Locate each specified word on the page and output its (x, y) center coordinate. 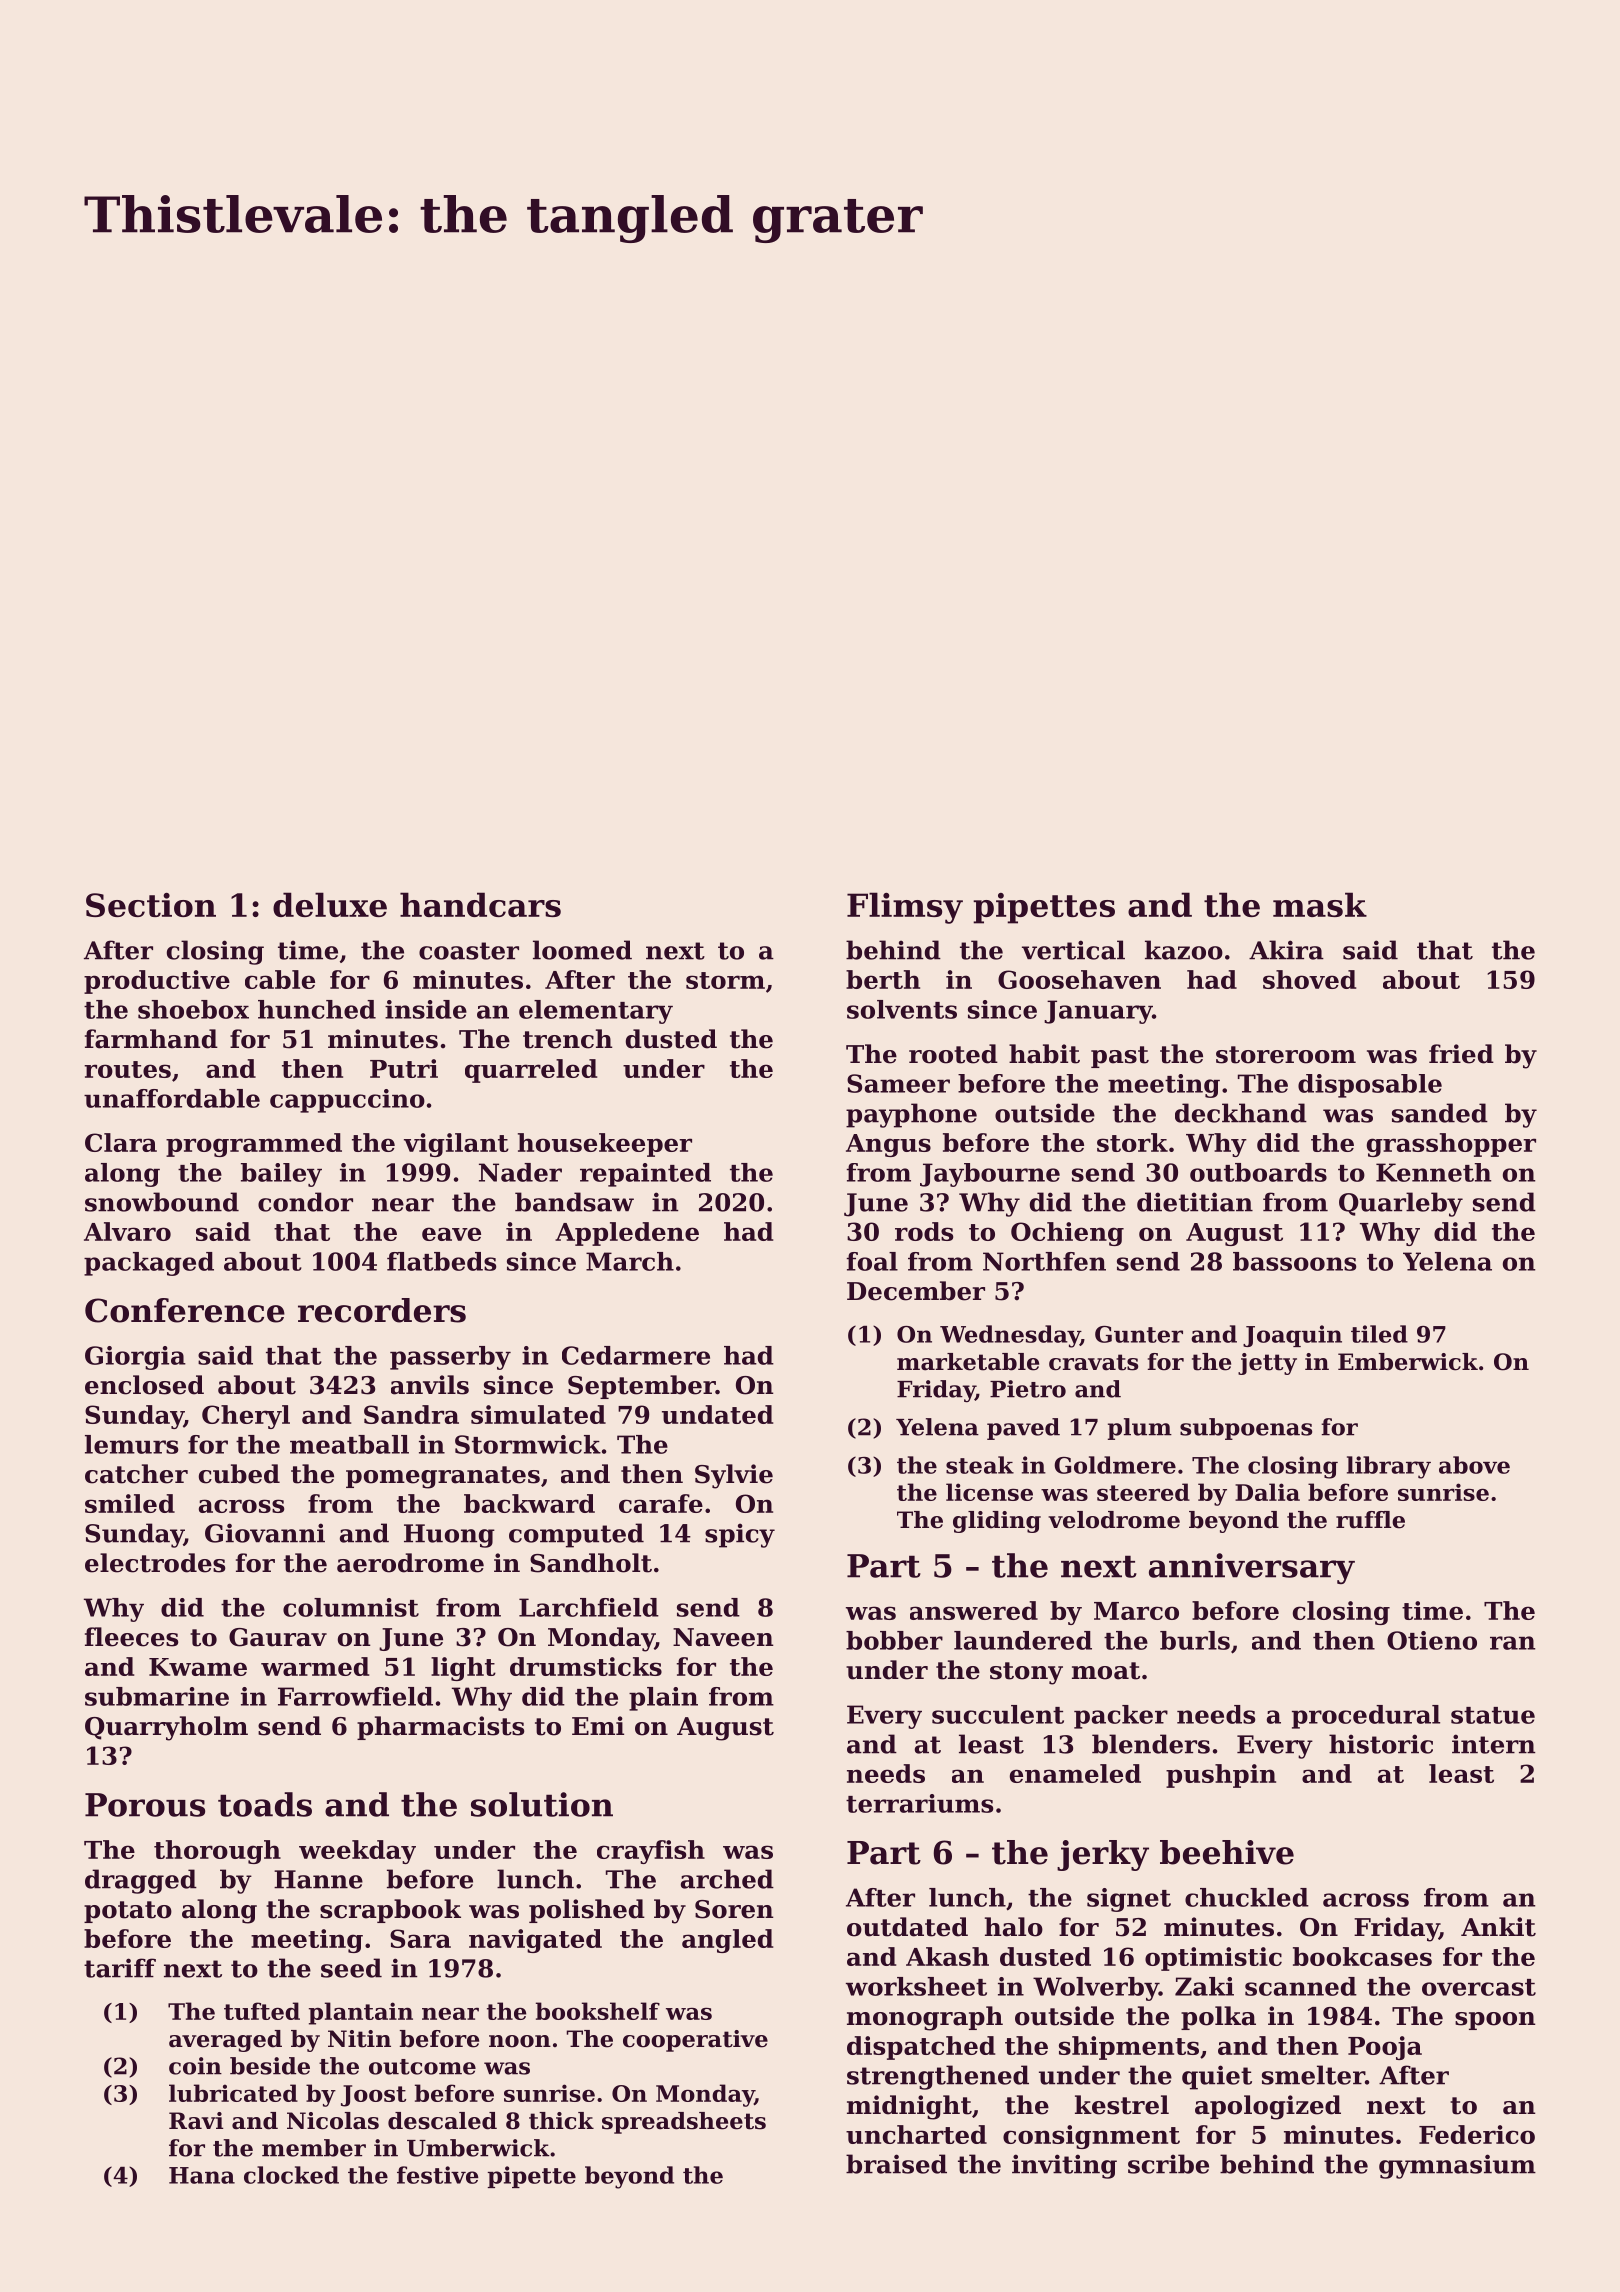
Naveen (723, 1637)
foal (872, 1261)
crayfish (651, 1852)
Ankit (1498, 1927)
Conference (185, 1310)
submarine (157, 1696)
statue (1493, 1715)
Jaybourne (990, 1175)
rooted (953, 1054)
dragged (141, 1881)
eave (451, 1234)
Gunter (1139, 1334)
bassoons (1294, 1261)
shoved (1309, 979)
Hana (202, 2175)
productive (157, 982)
